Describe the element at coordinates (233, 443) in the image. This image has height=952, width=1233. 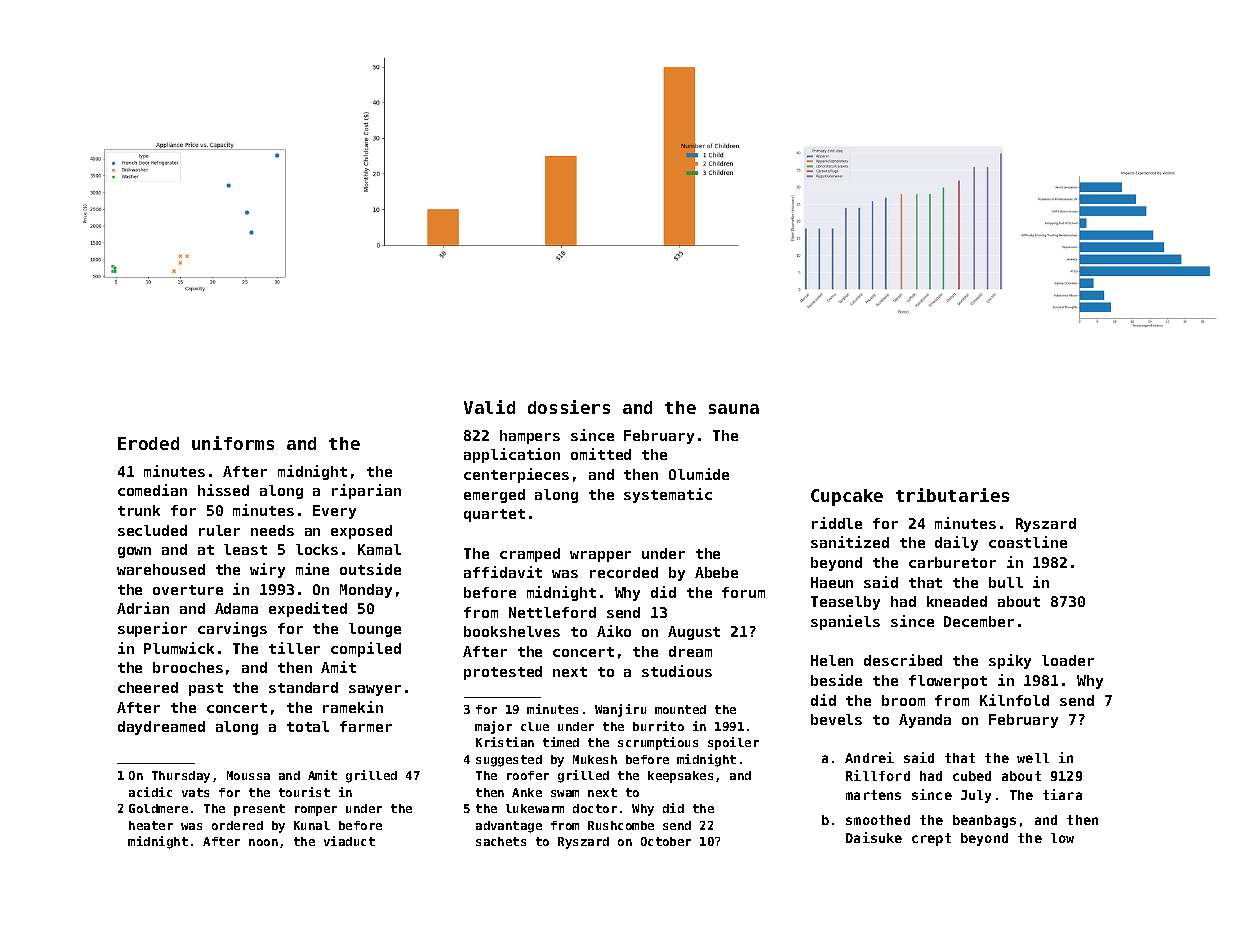
I see `uniforms` at that location.
